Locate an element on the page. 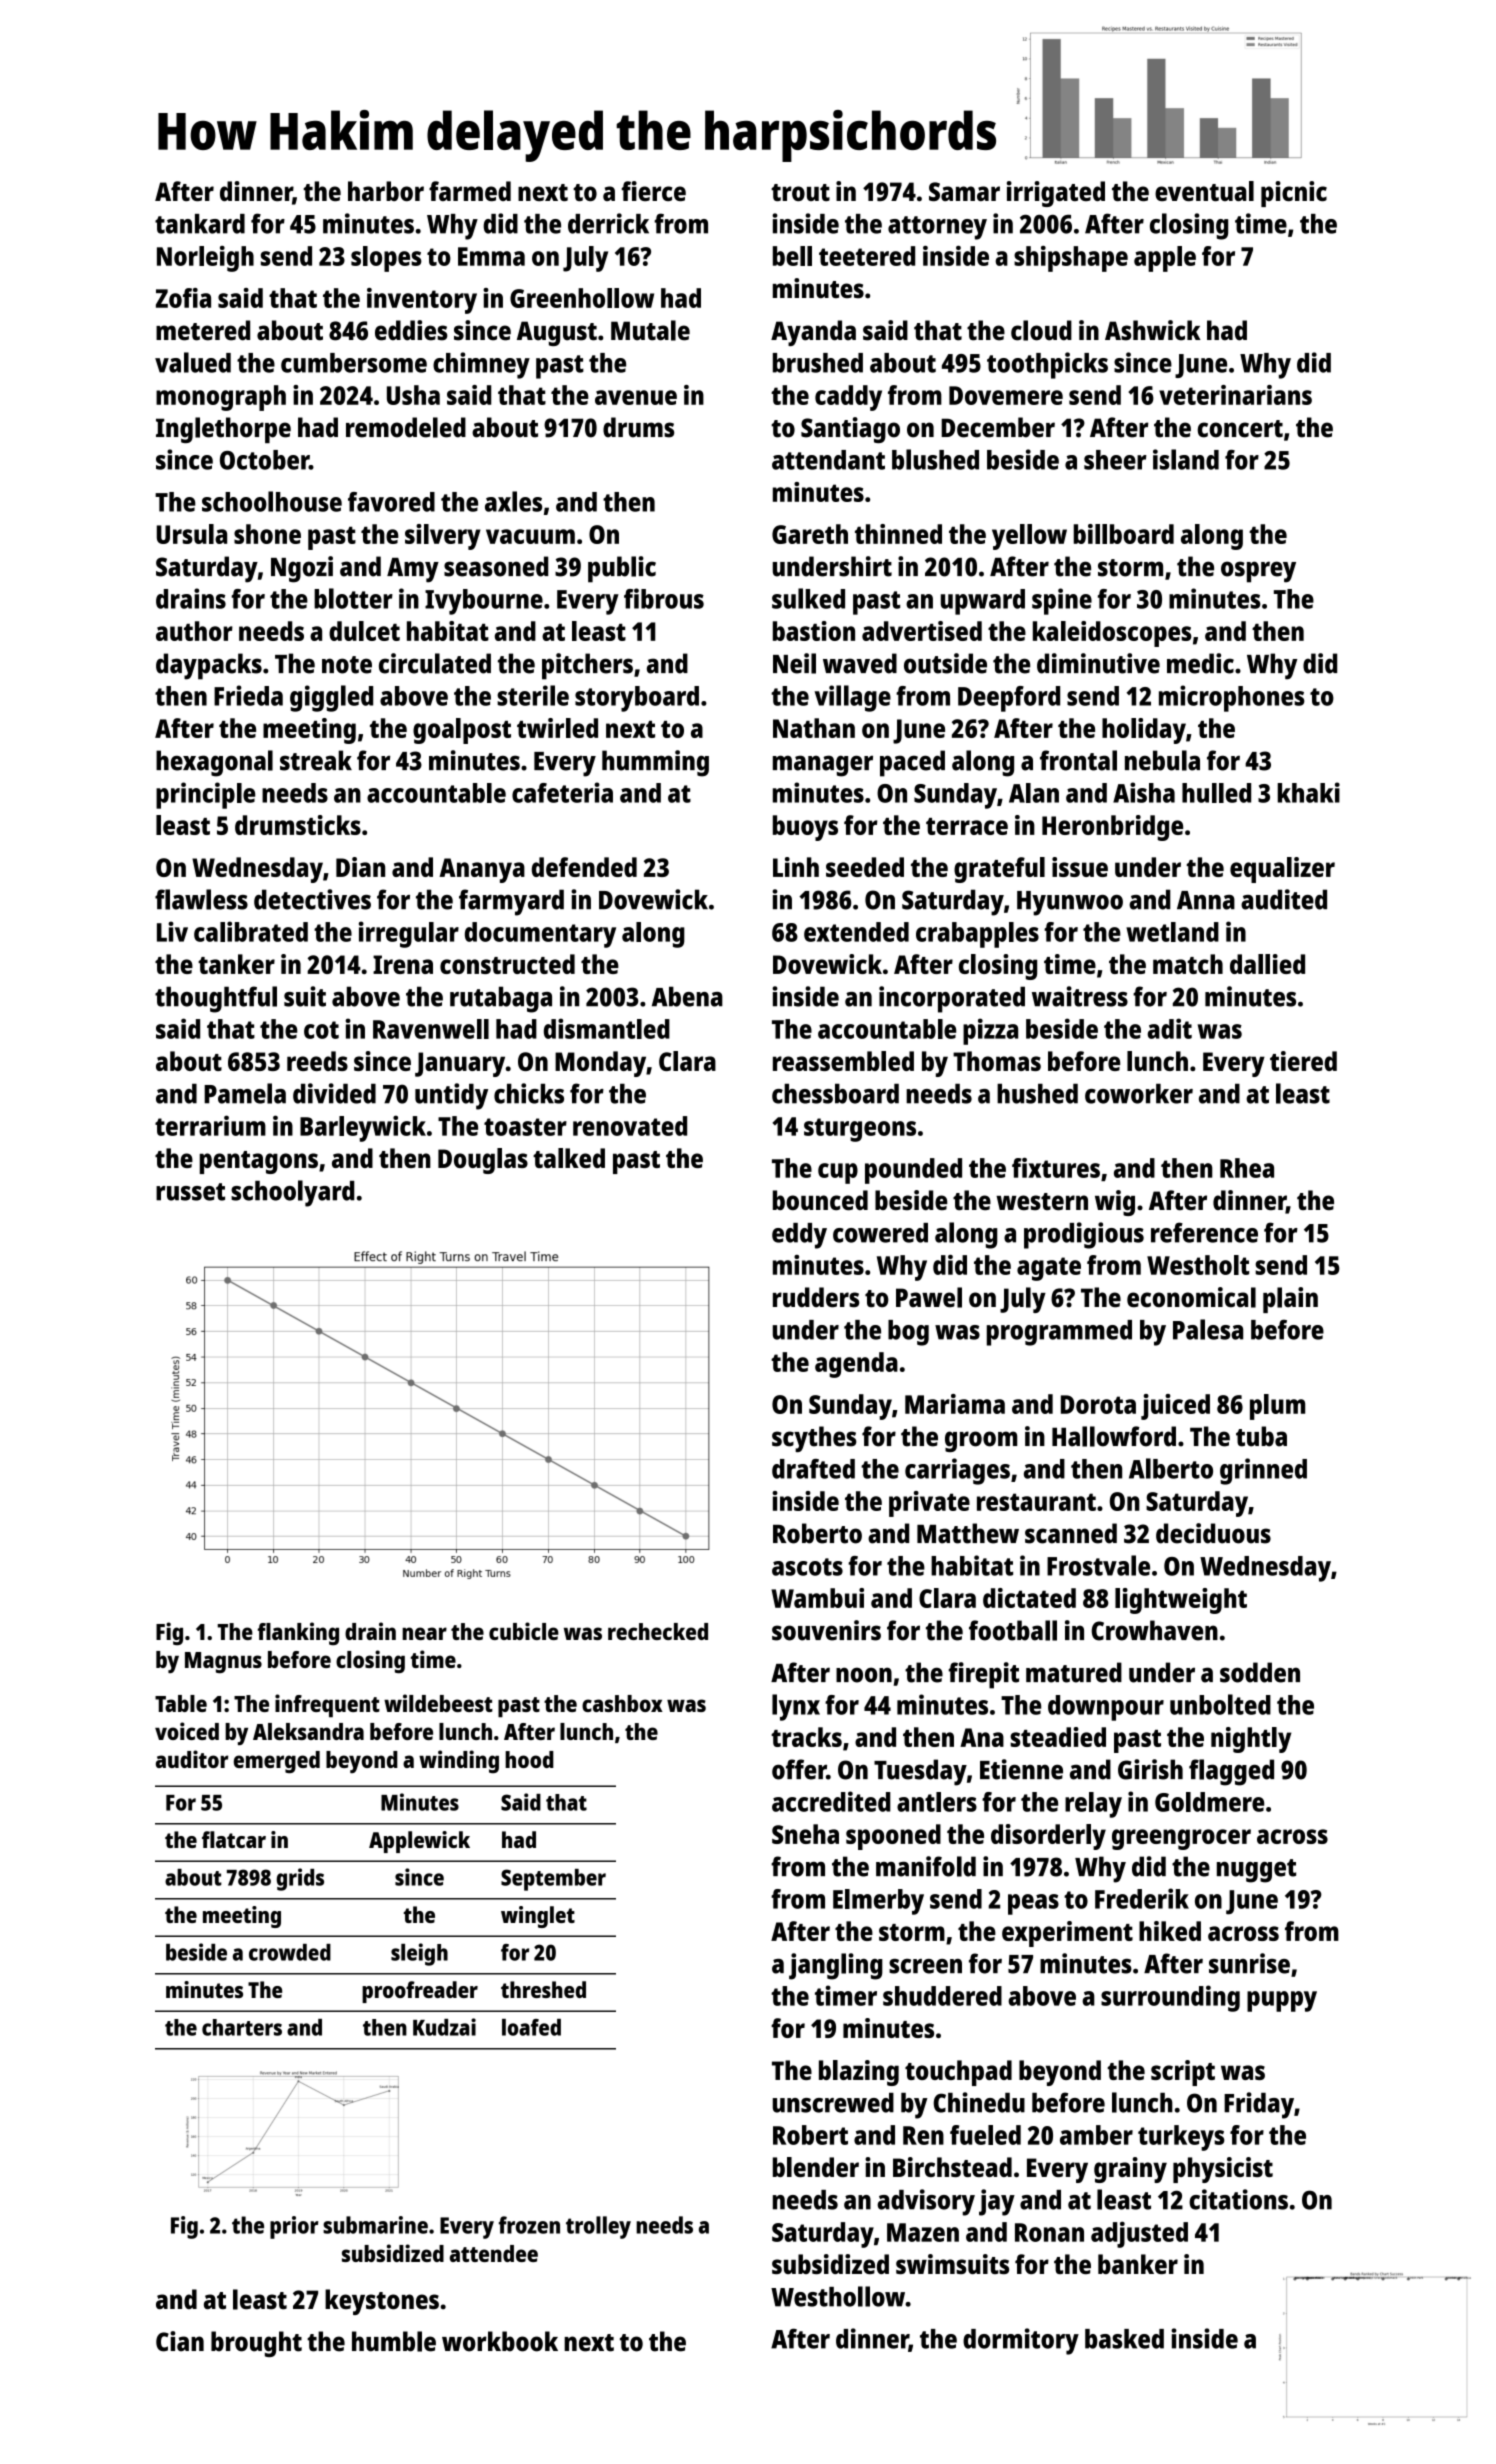 The width and height of the page is (1496, 2464). prior is located at coordinates (294, 2227).
